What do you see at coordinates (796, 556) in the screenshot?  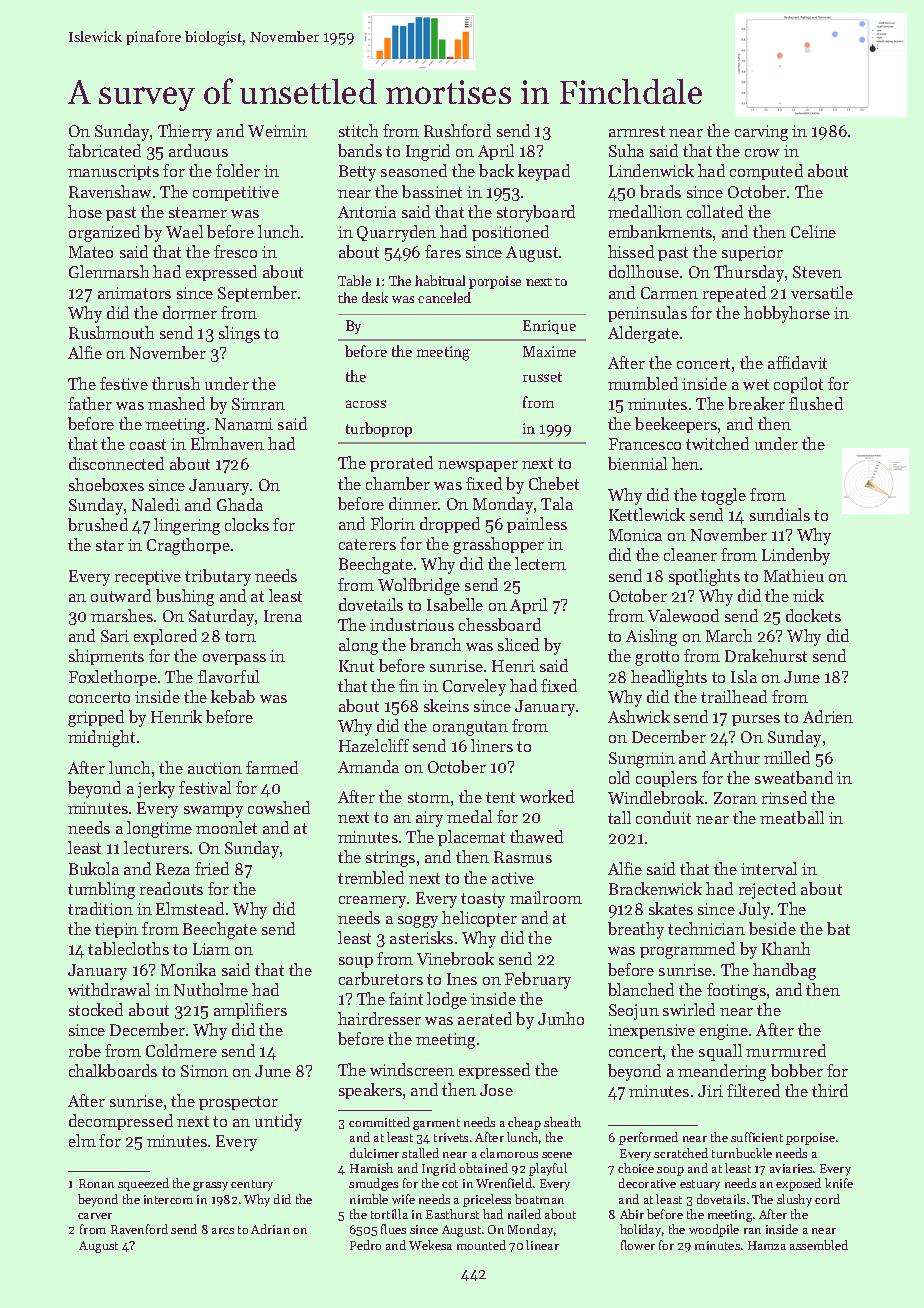 I see `Lindenby` at bounding box center [796, 556].
